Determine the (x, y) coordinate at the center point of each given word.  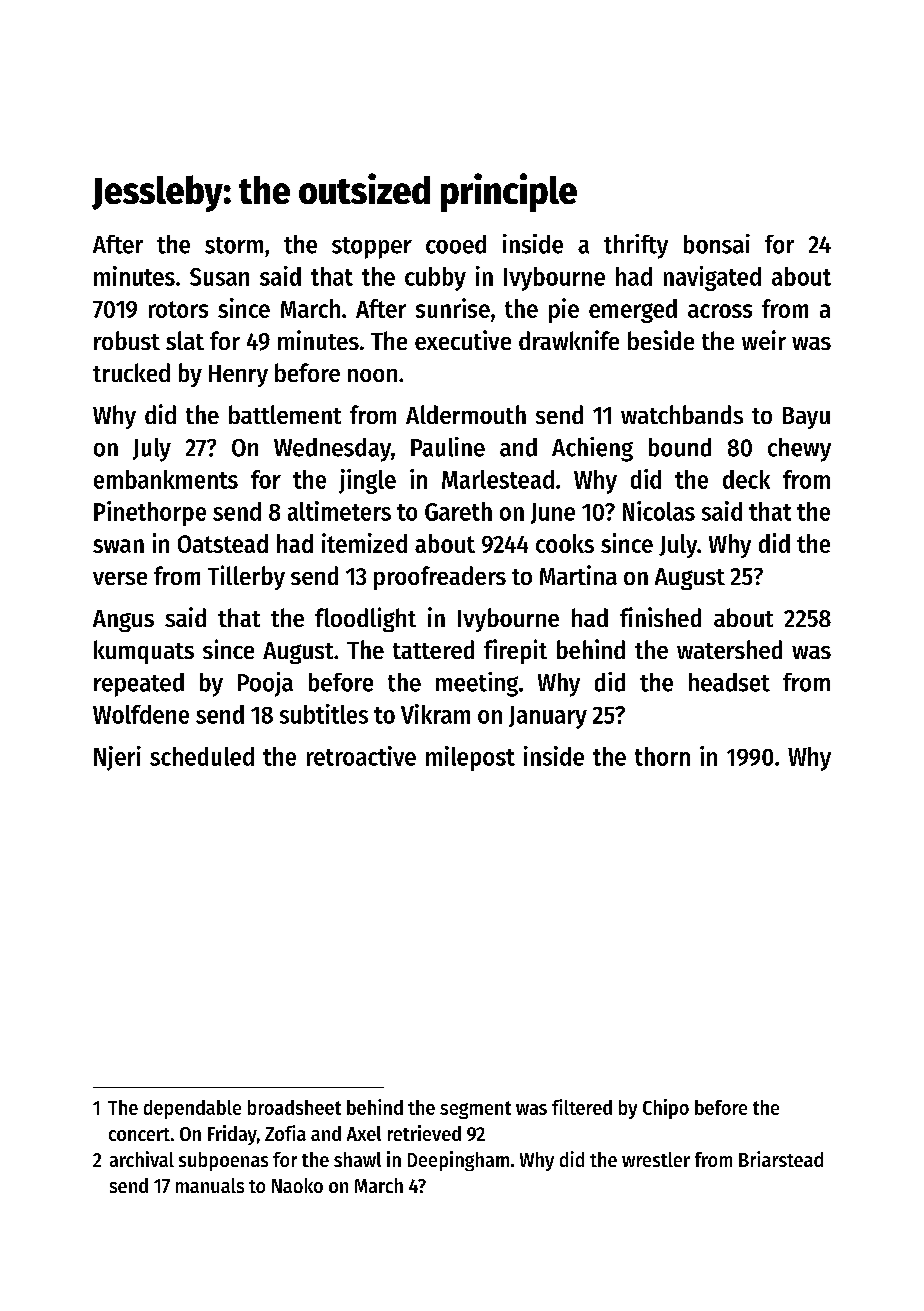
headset (729, 682)
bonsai (717, 244)
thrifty (636, 246)
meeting (477, 684)
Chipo (666, 1109)
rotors (178, 309)
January (548, 717)
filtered (582, 1107)
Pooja (265, 684)
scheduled (202, 756)
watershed (729, 649)
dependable (192, 1109)
